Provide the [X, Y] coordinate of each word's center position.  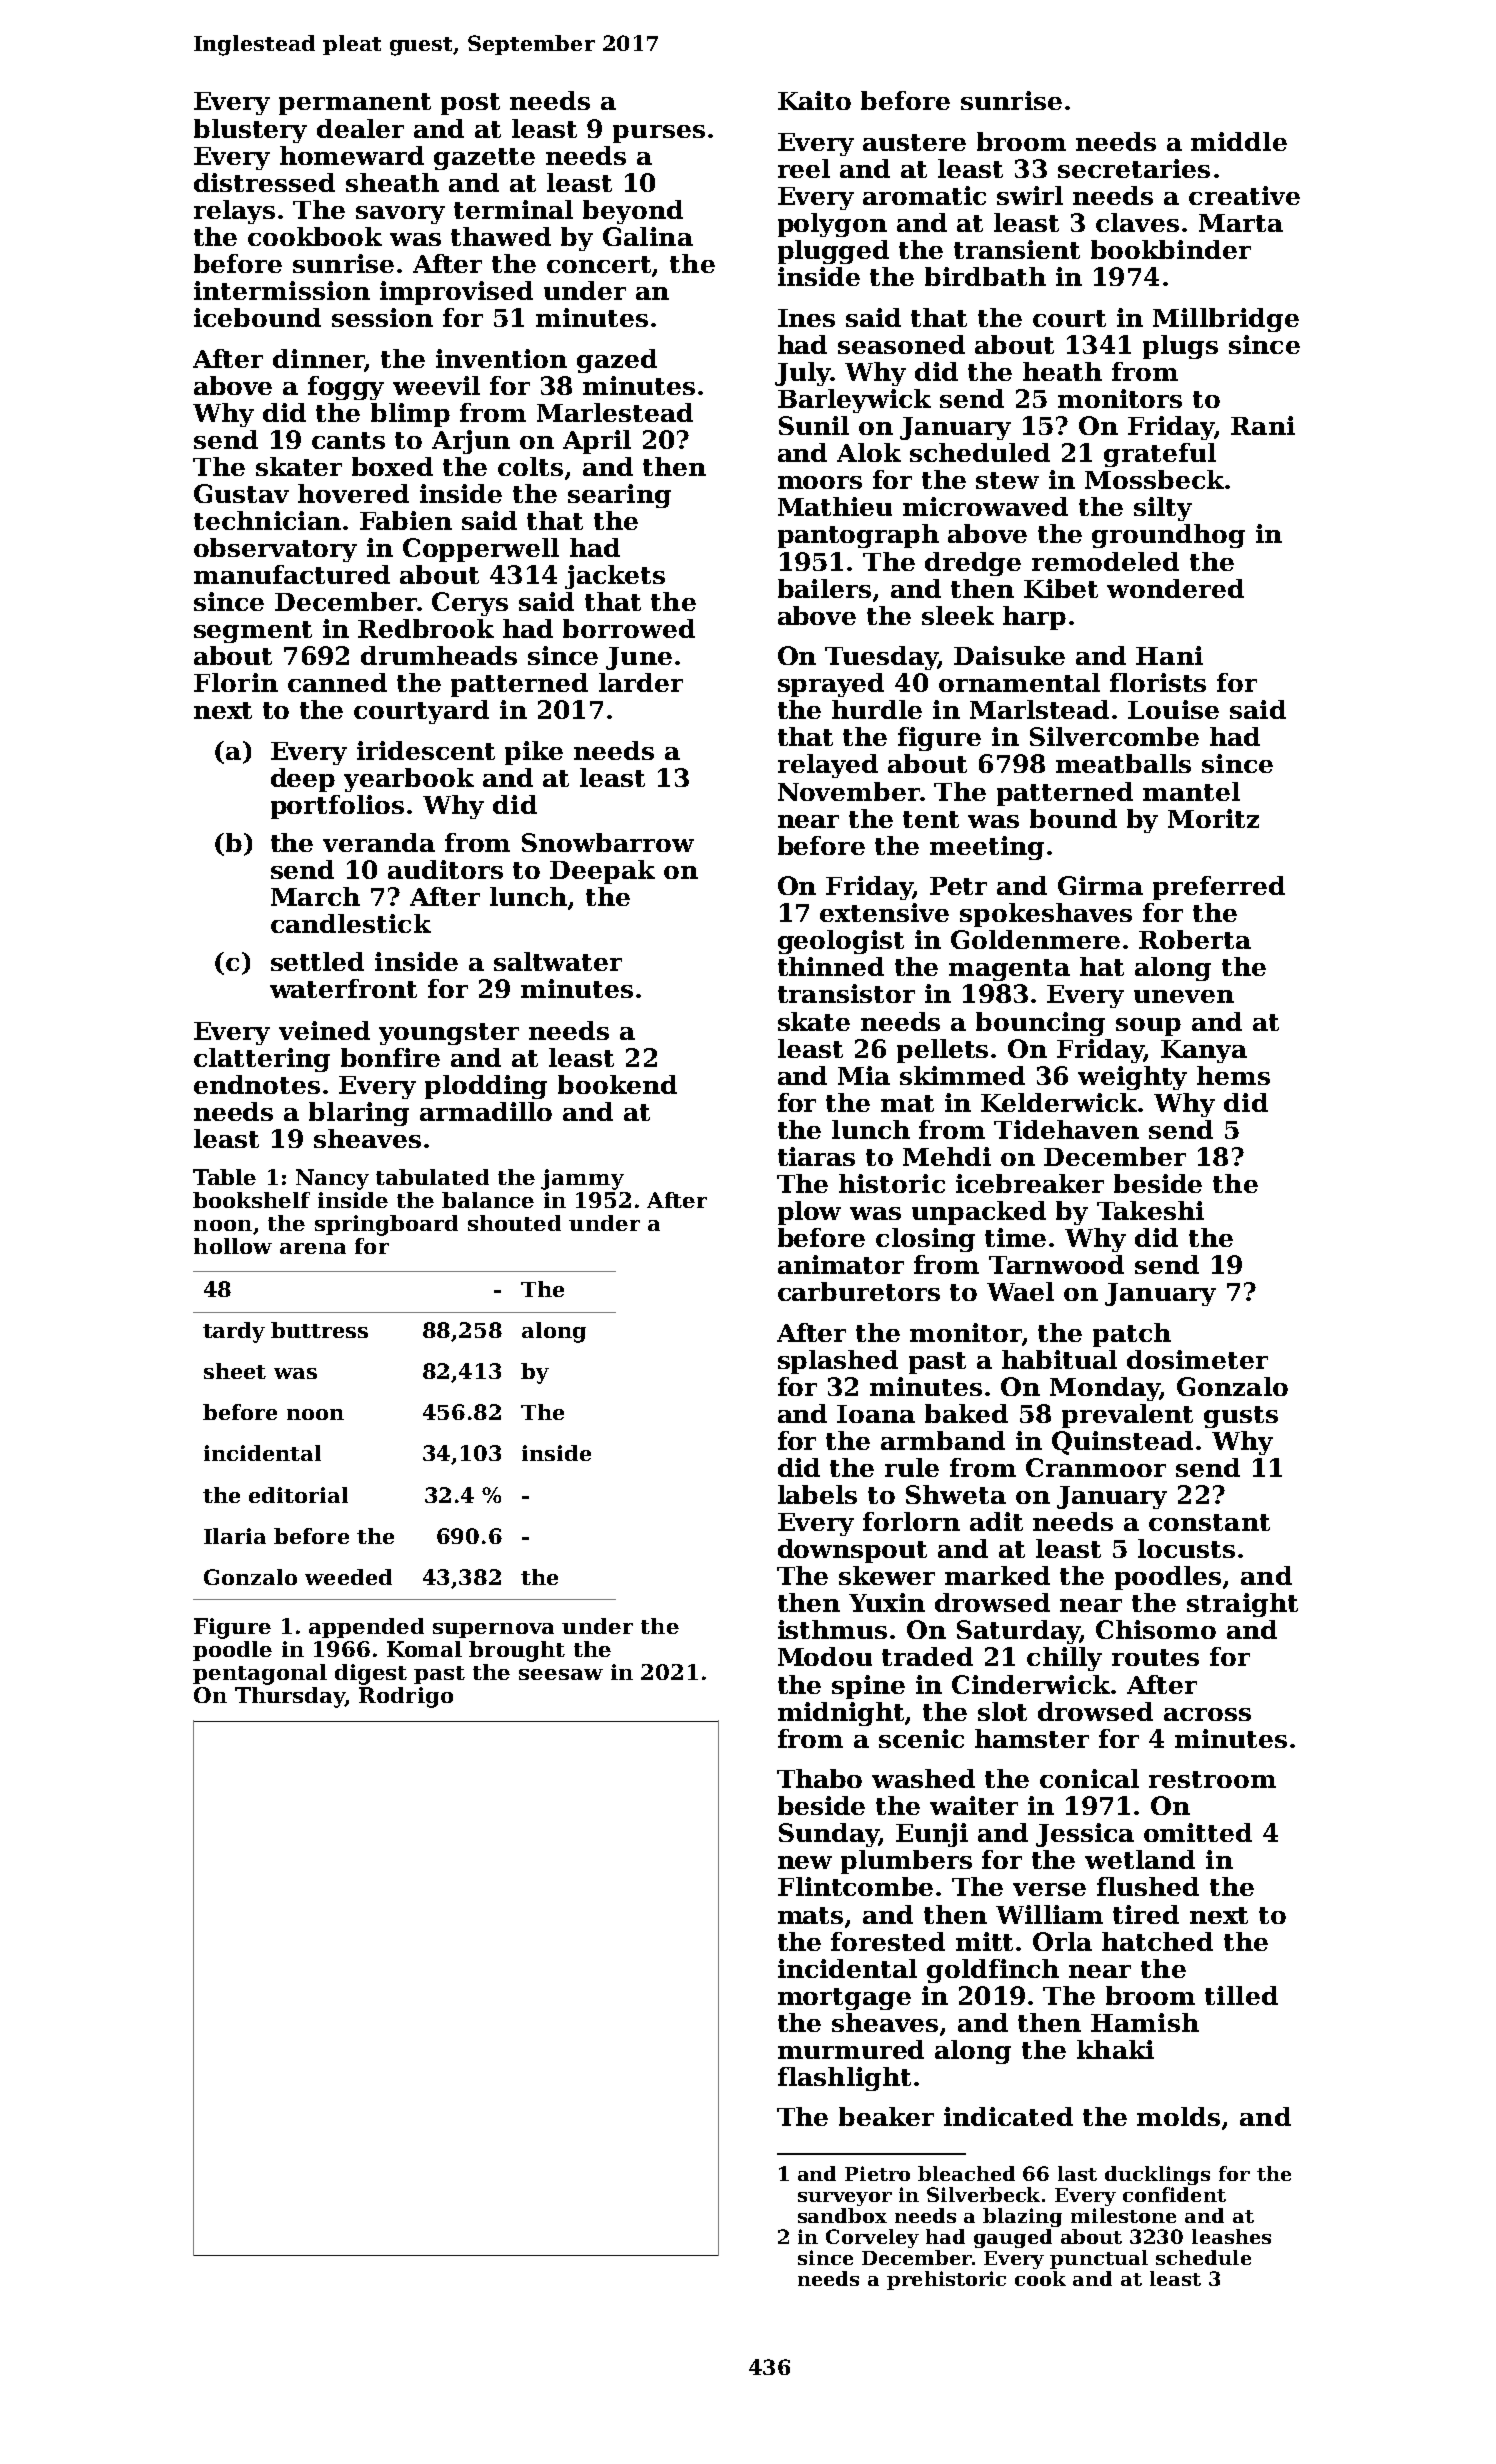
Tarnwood [1056, 1264]
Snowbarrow [608, 842]
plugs [1180, 347]
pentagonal [260, 1674]
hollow [233, 1246]
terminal [513, 209]
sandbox [842, 2215]
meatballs [1123, 763]
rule [912, 1467]
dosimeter [1197, 1359]
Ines [806, 318]
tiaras [816, 1156]
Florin [236, 682]
